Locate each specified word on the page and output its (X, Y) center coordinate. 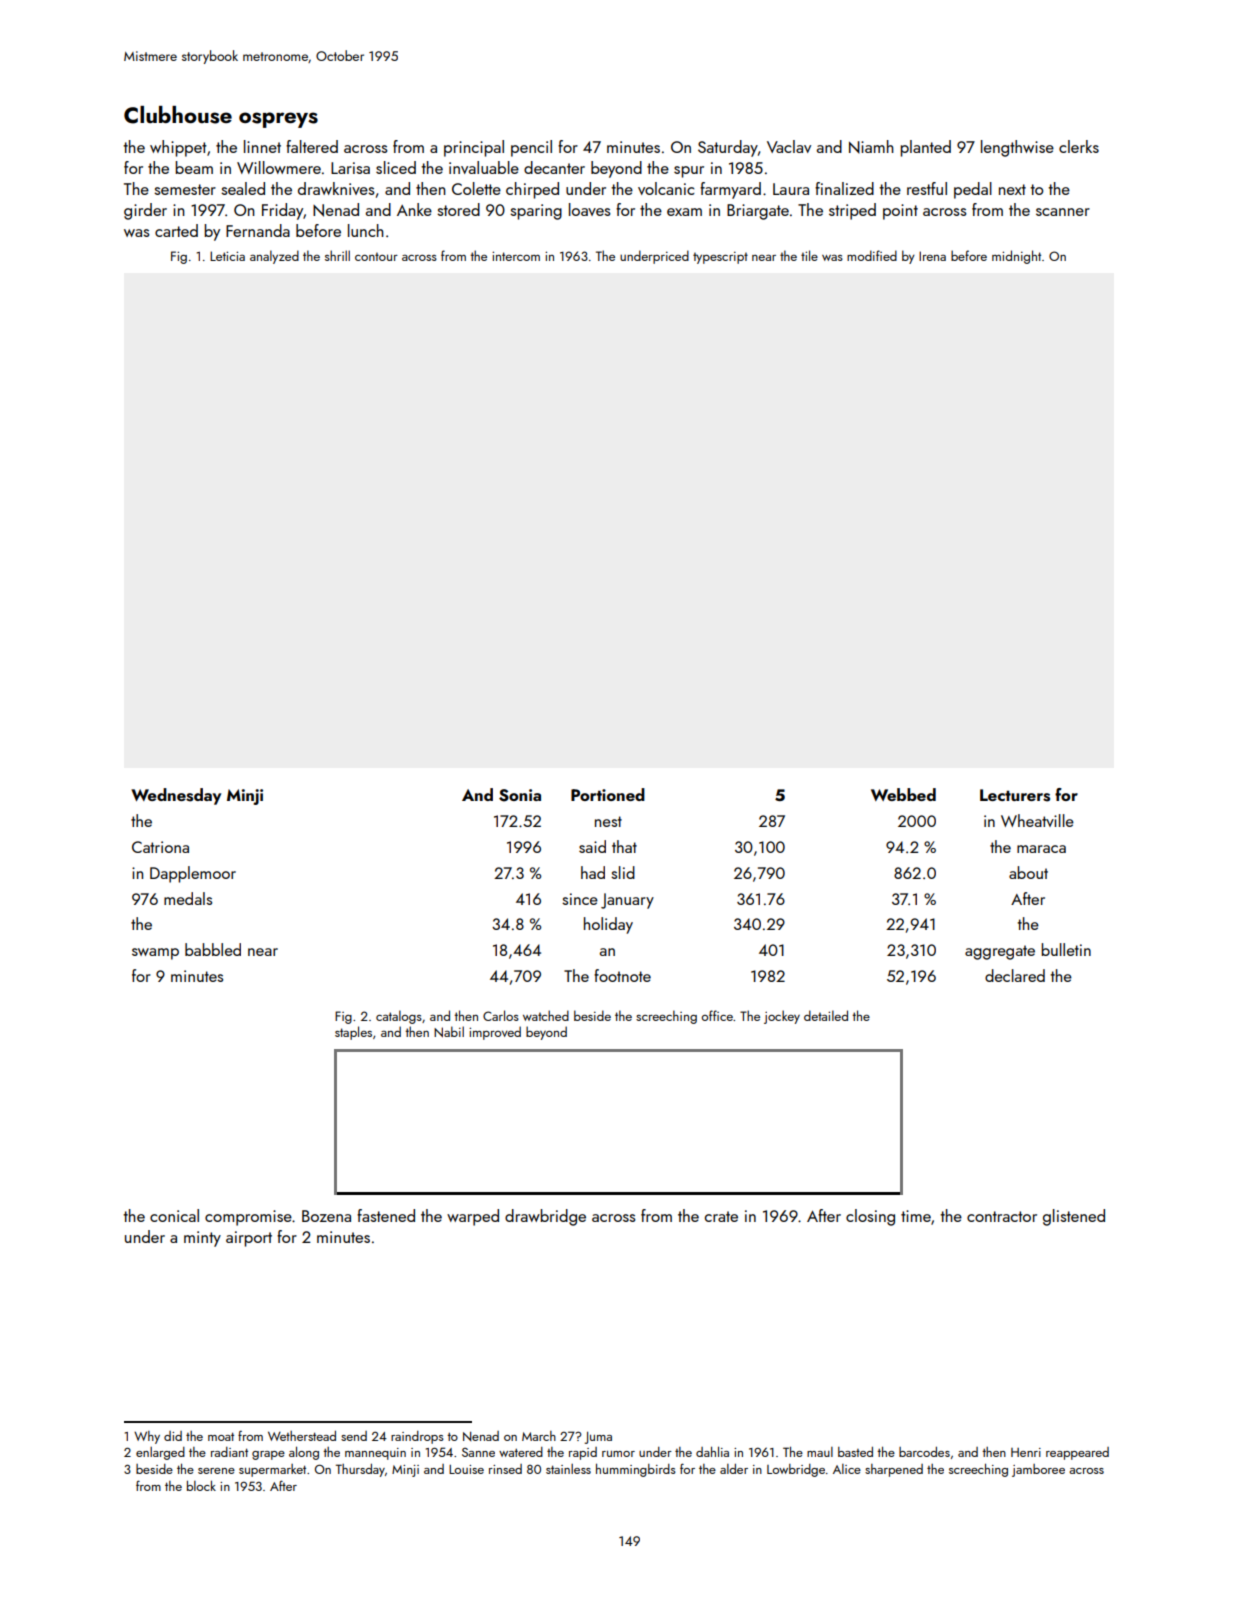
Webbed (903, 794)
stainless (568, 1469)
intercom (516, 256)
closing (870, 1217)
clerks (1079, 146)
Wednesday (176, 796)
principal (474, 148)
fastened (386, 1215)
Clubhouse (178, 115)
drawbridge (545, 1217)
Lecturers (1015, 795)
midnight (1016, 257)
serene (216, 1471)
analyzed (274, 257)
